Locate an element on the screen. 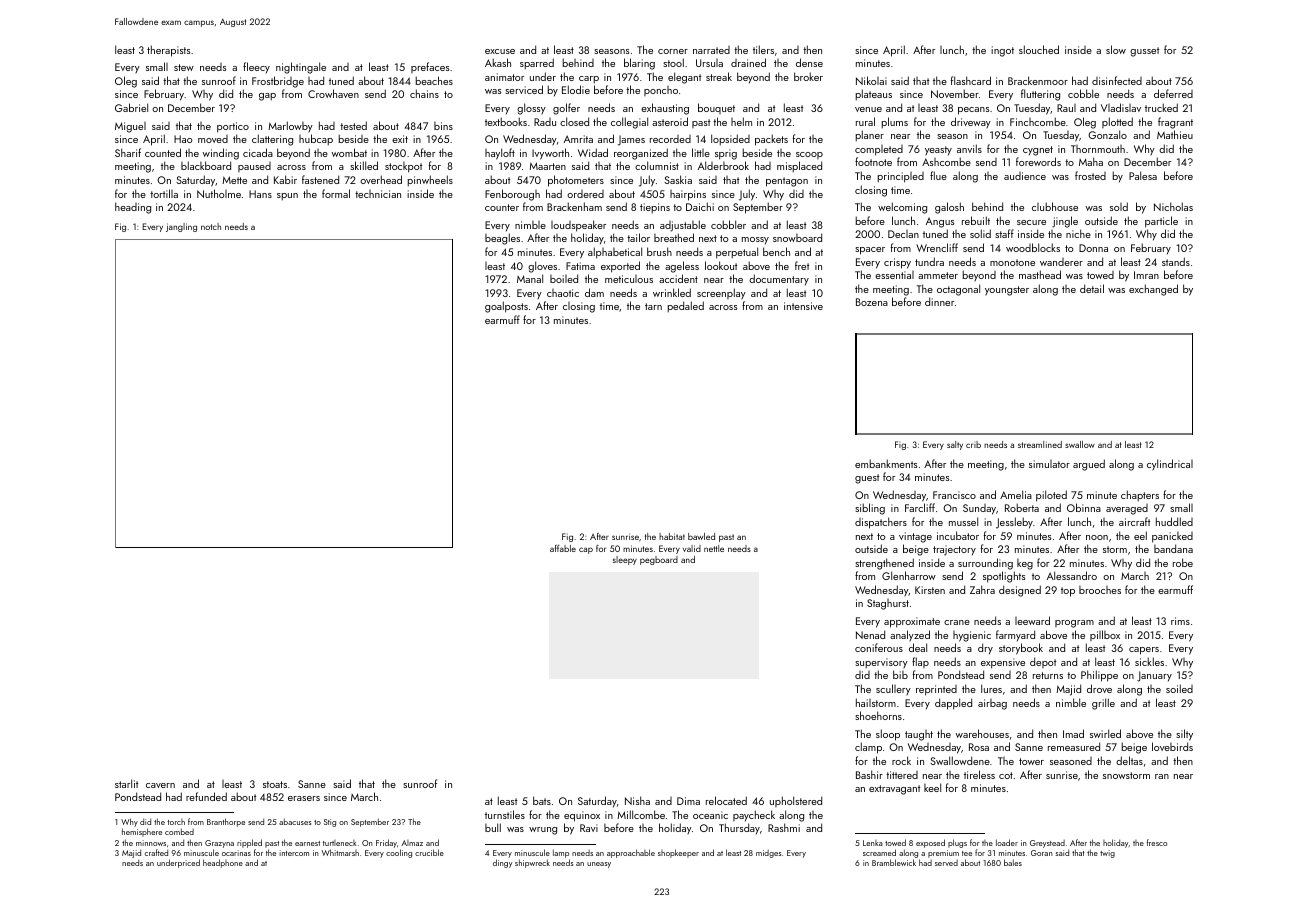 This screenshot has width=1308, height=924. therapists is located at coordinates (168, 51).
